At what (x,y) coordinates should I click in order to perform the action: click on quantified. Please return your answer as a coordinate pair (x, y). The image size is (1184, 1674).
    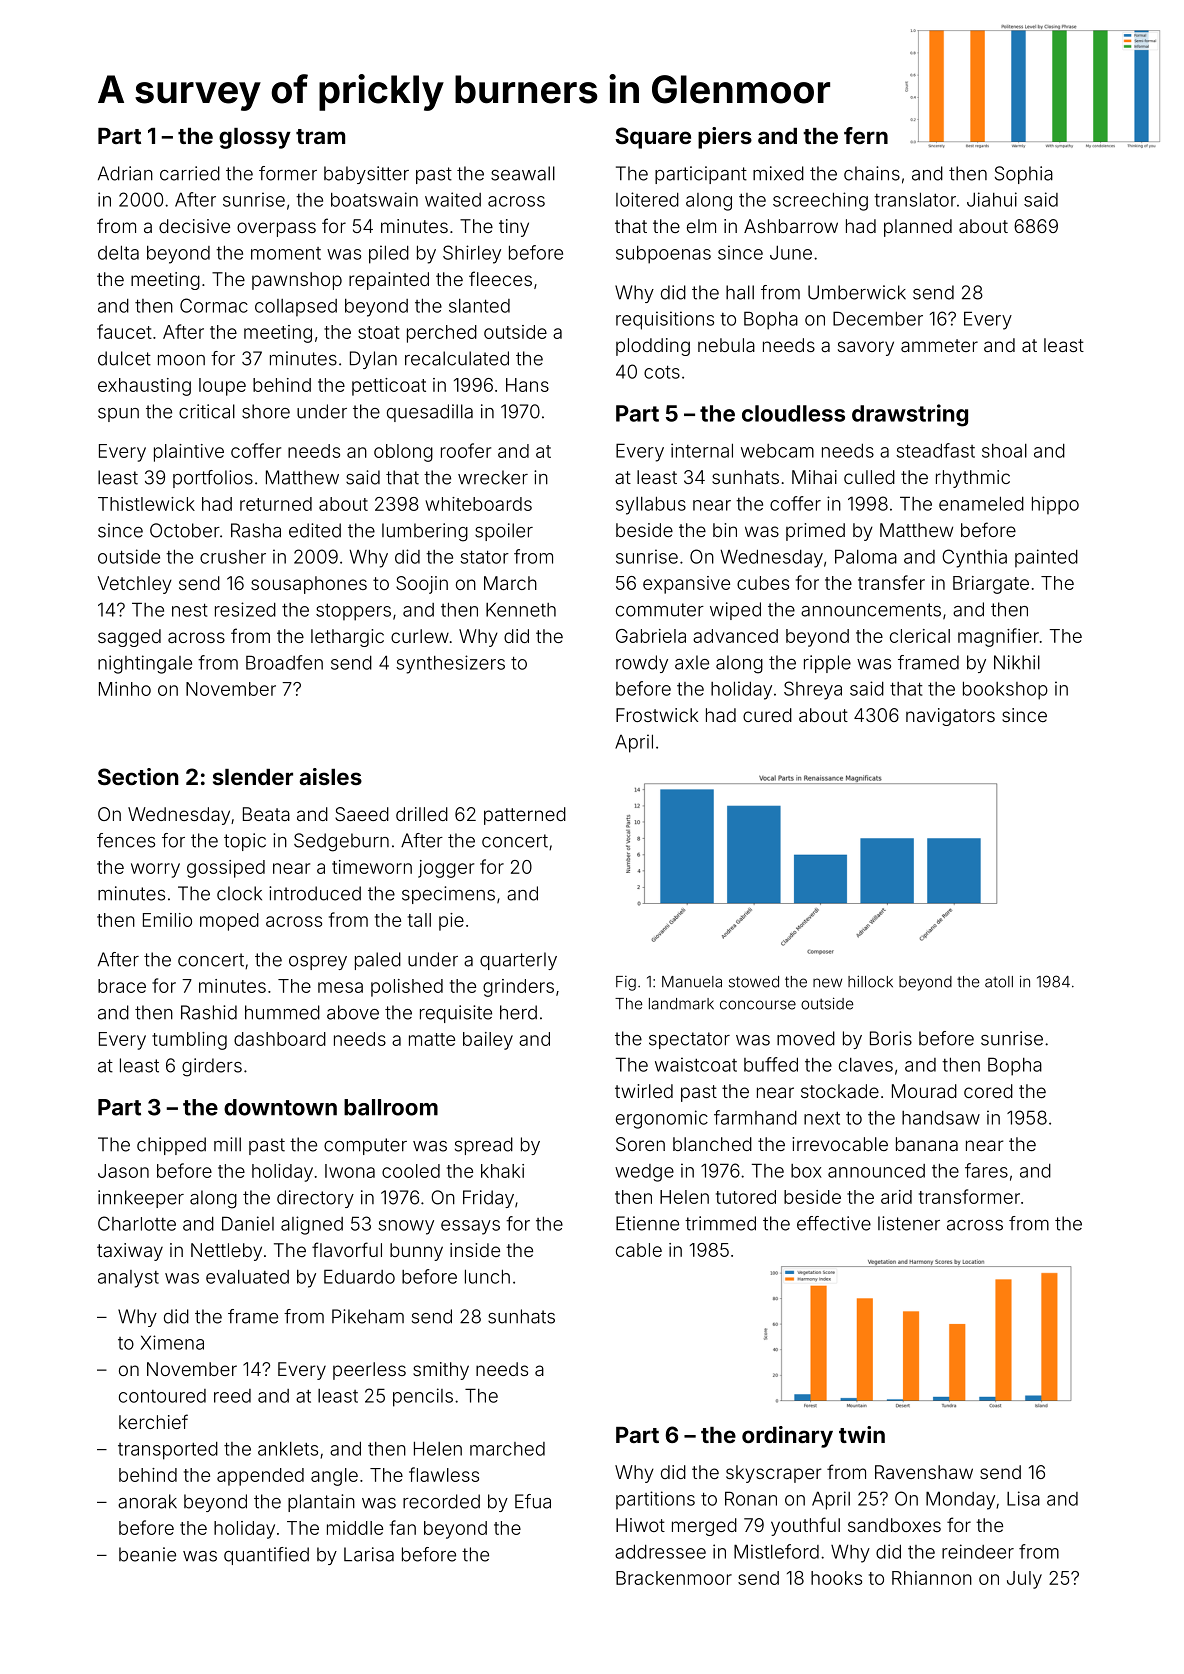
    Looking at the image, I should click on (266, 1556).
